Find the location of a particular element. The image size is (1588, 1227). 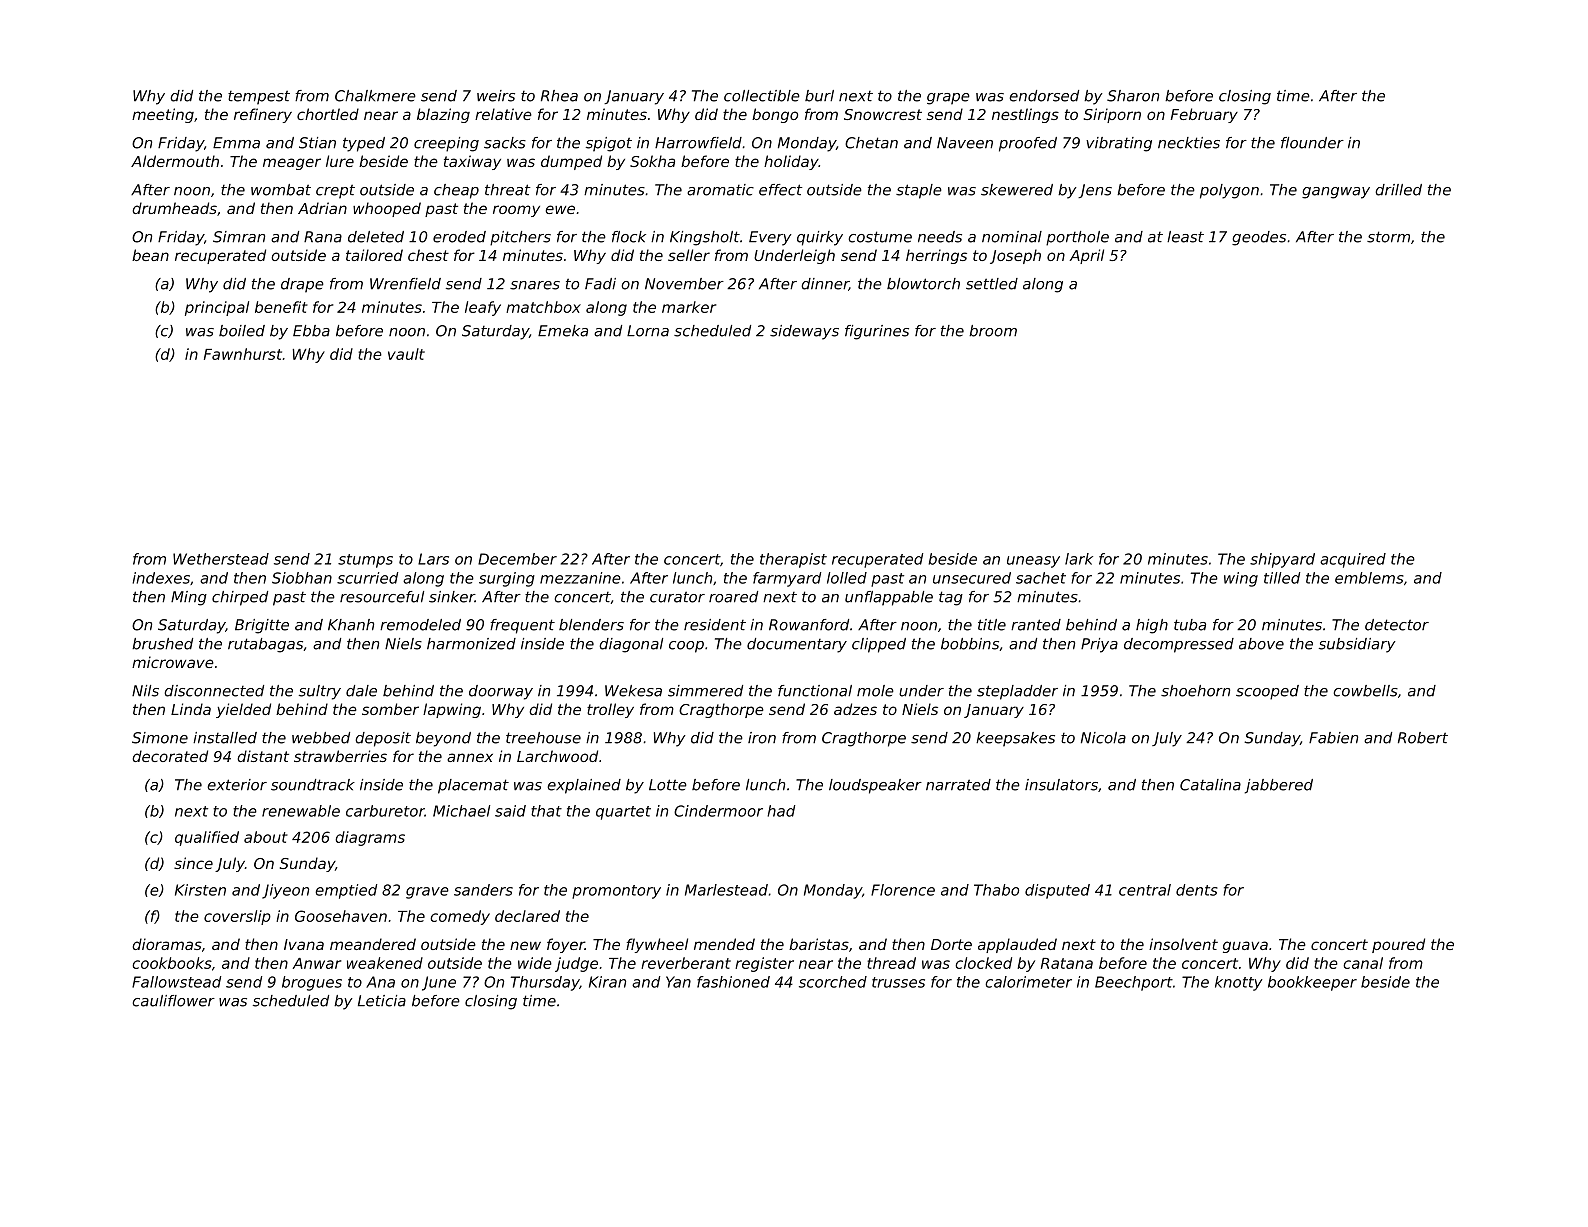

collectible is located at coordinates (762, 96).
